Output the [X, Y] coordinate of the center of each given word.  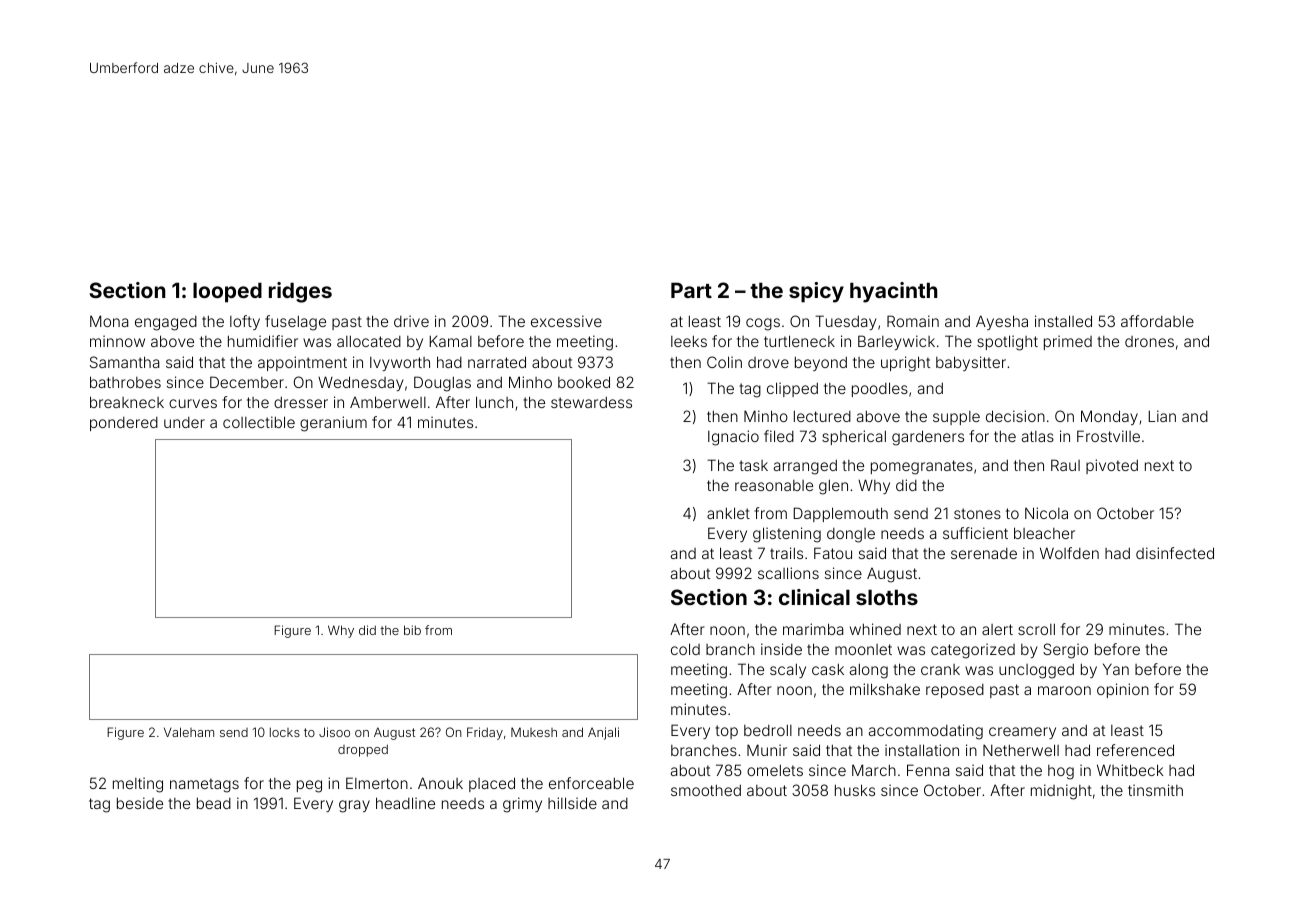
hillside [572, 803]
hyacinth [894, 292]
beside [140, 803]
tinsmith [1155, 790]
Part [691, 290]
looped [227, 292]
